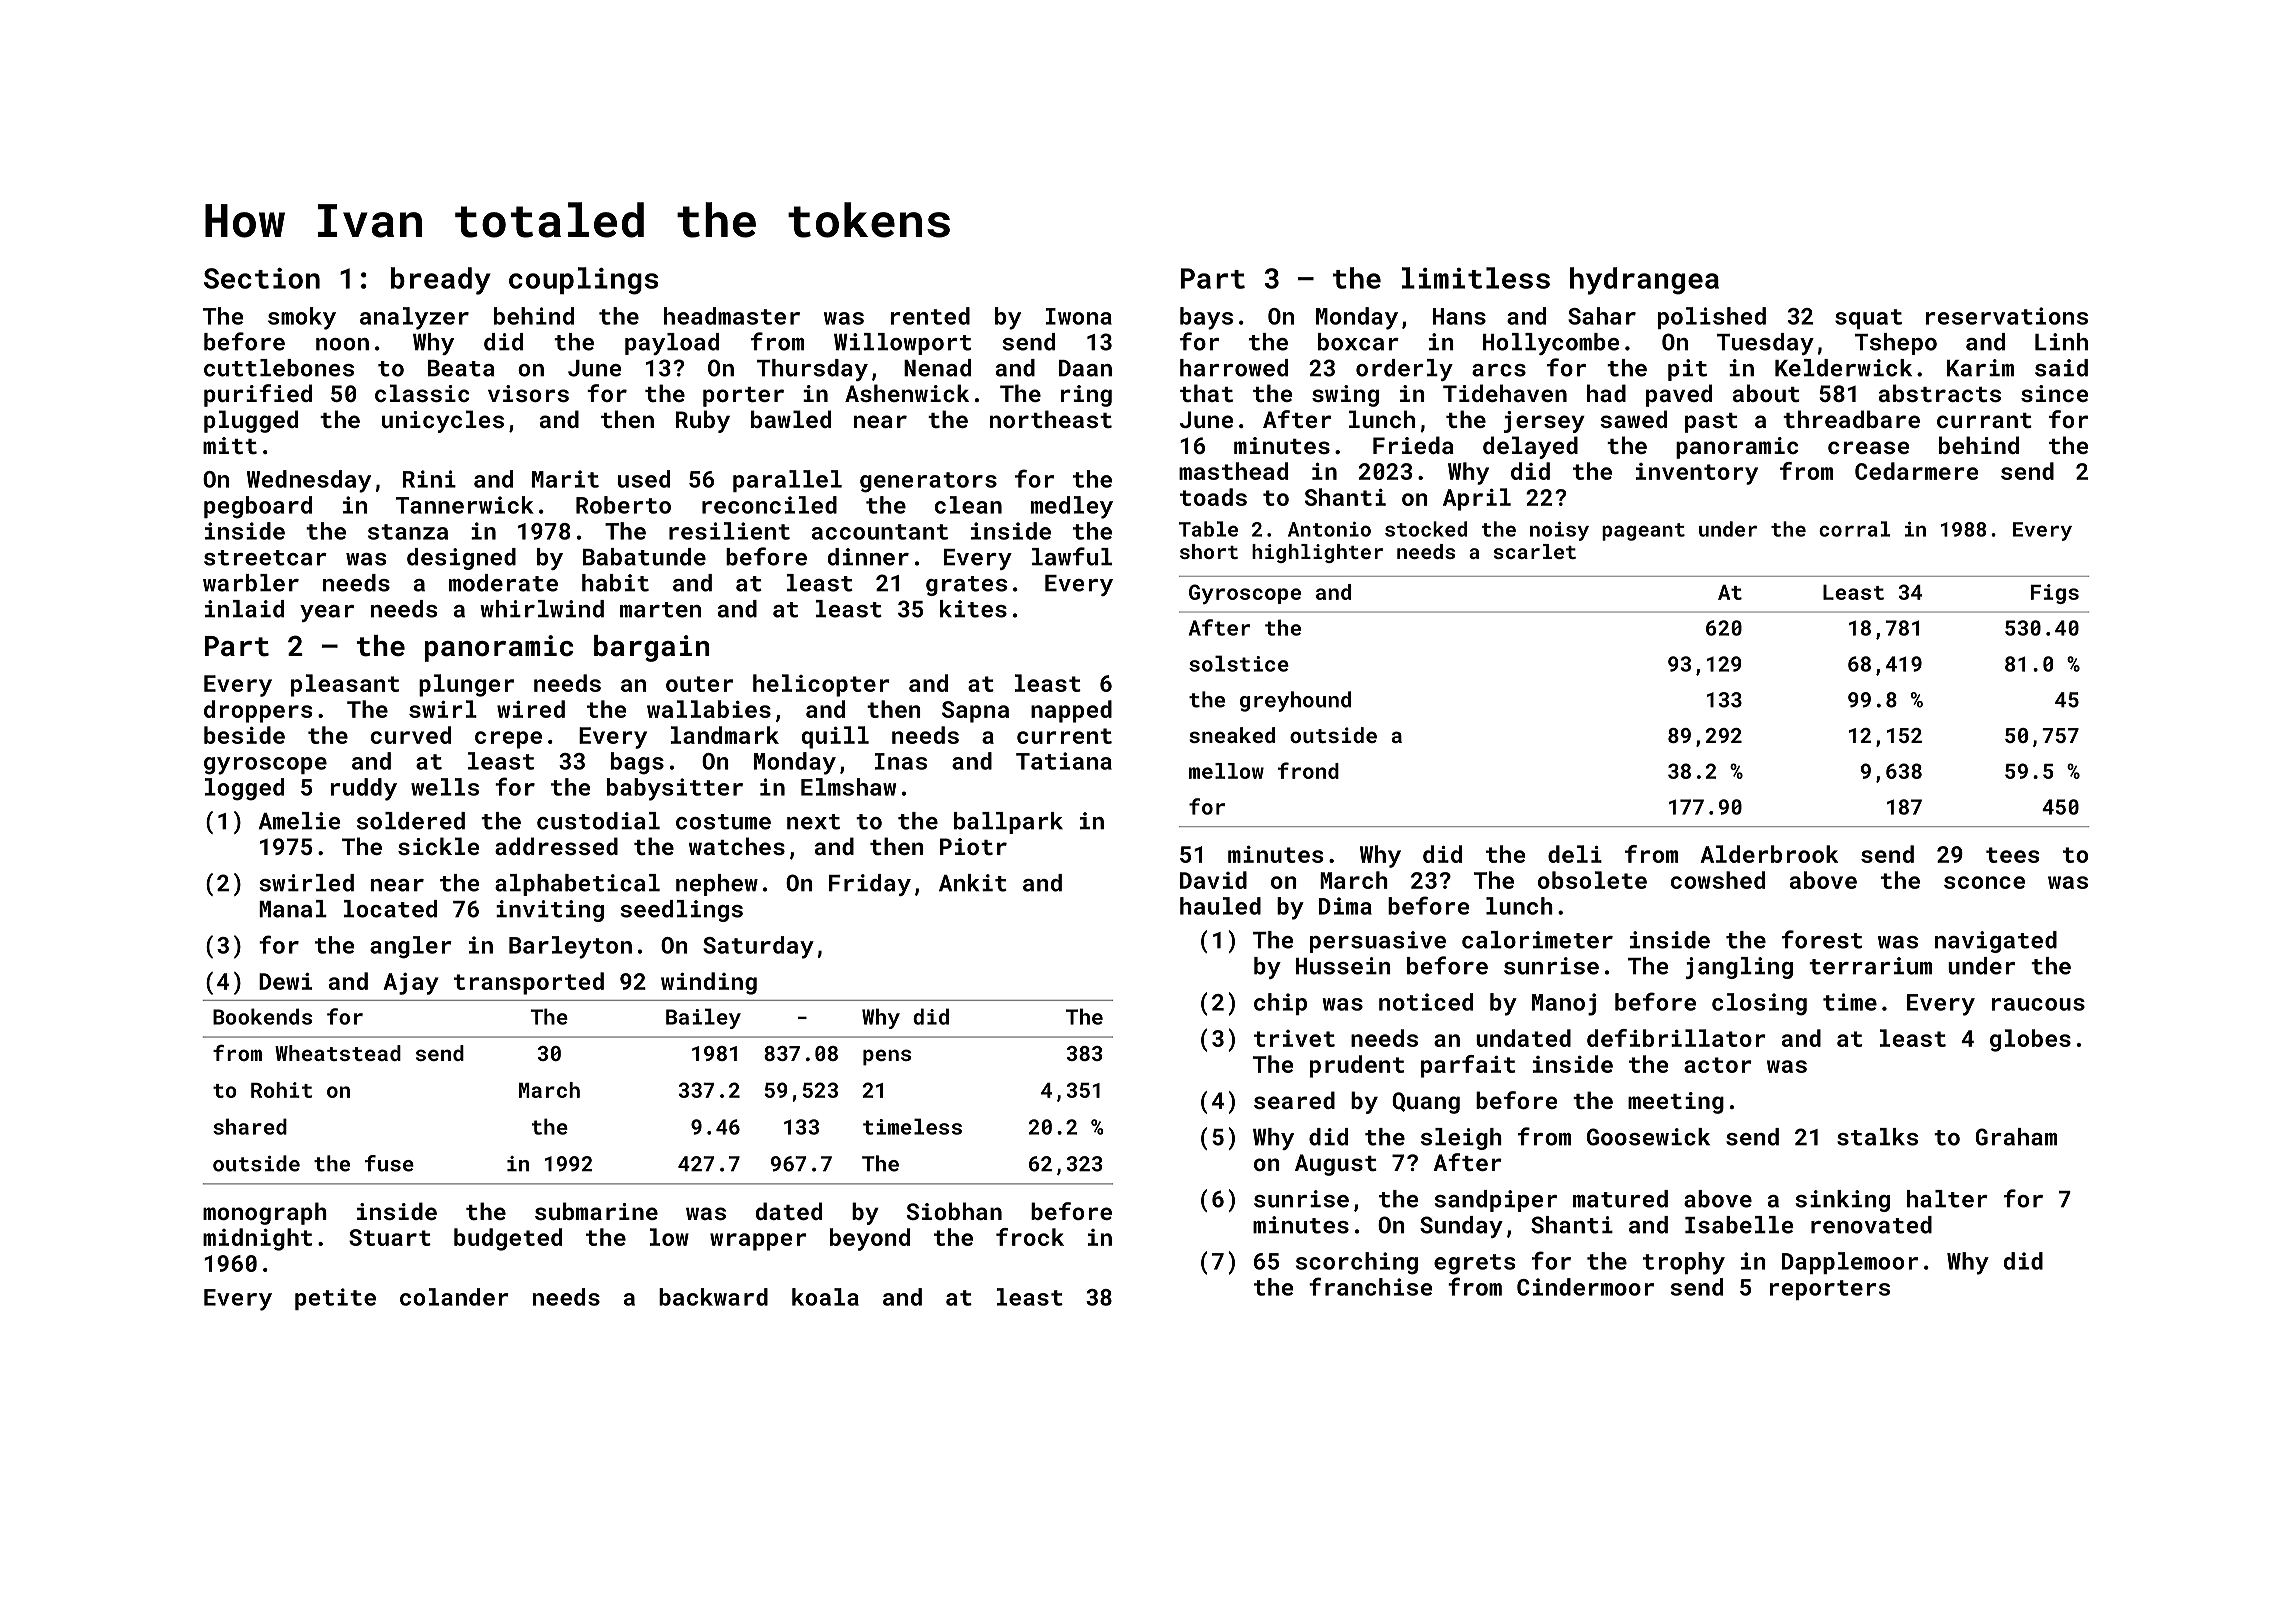 This screenshot has width=2292, height=1620. What do you see at coordinates (930, 316) in the screenshot?
I see `rented` at bounding box center [930, 316].
